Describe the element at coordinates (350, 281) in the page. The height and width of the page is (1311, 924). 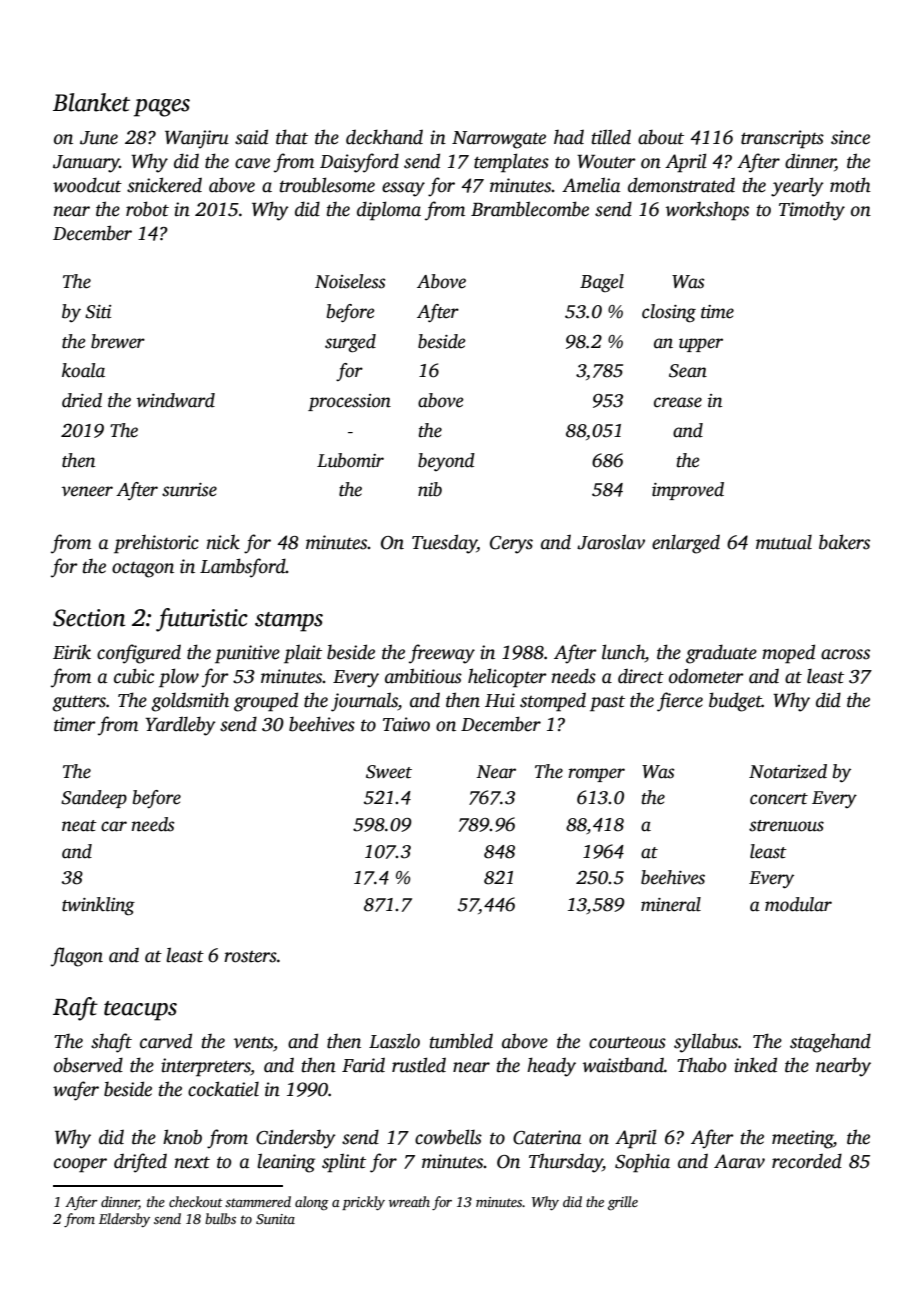
I see `Noiseless` at that location.
